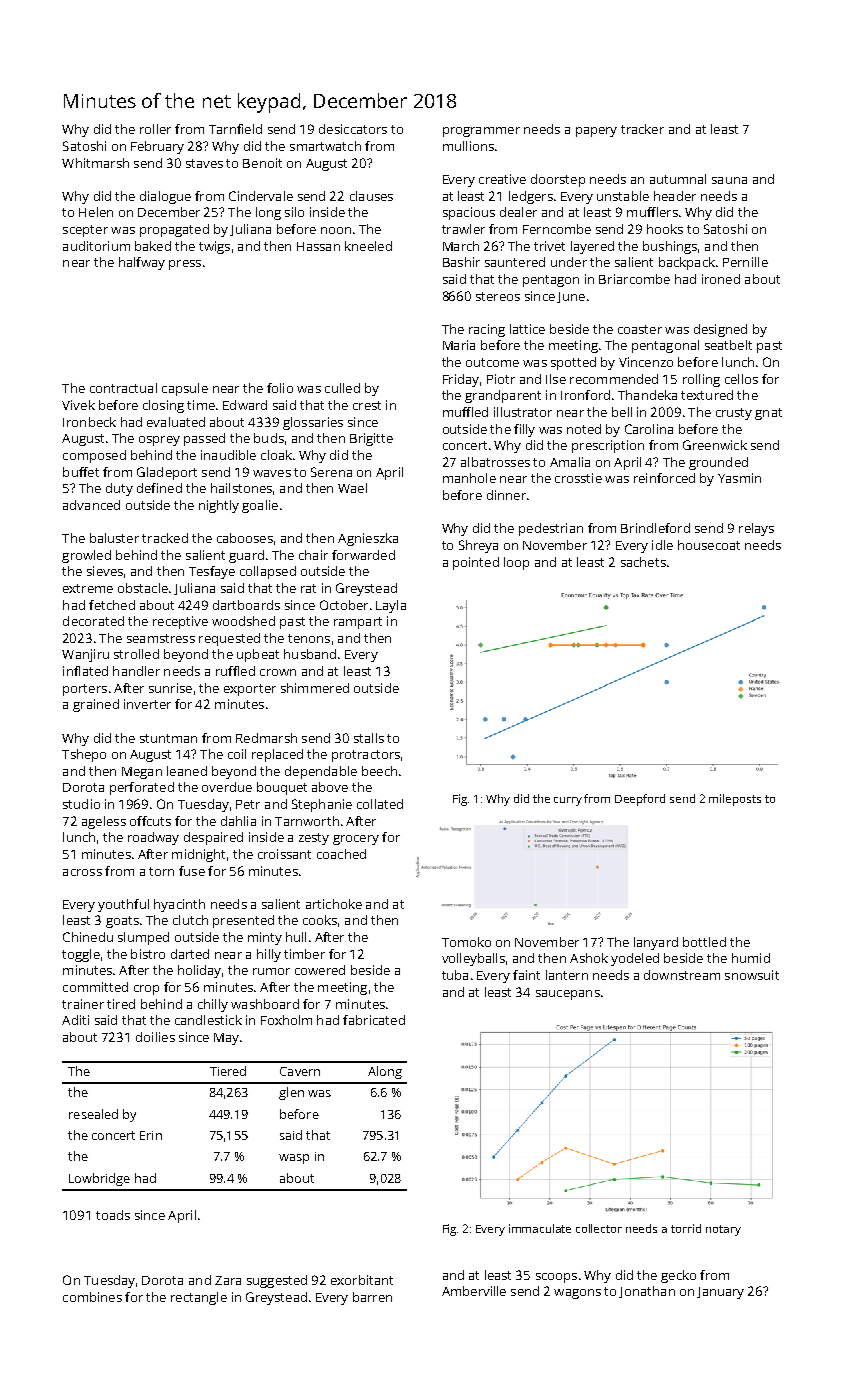 This screenshot has height=1400, width=849. What do you see at coordinates (469, 478) in the screenshot?
I see `manhole` at bounding box center [469, 478].
